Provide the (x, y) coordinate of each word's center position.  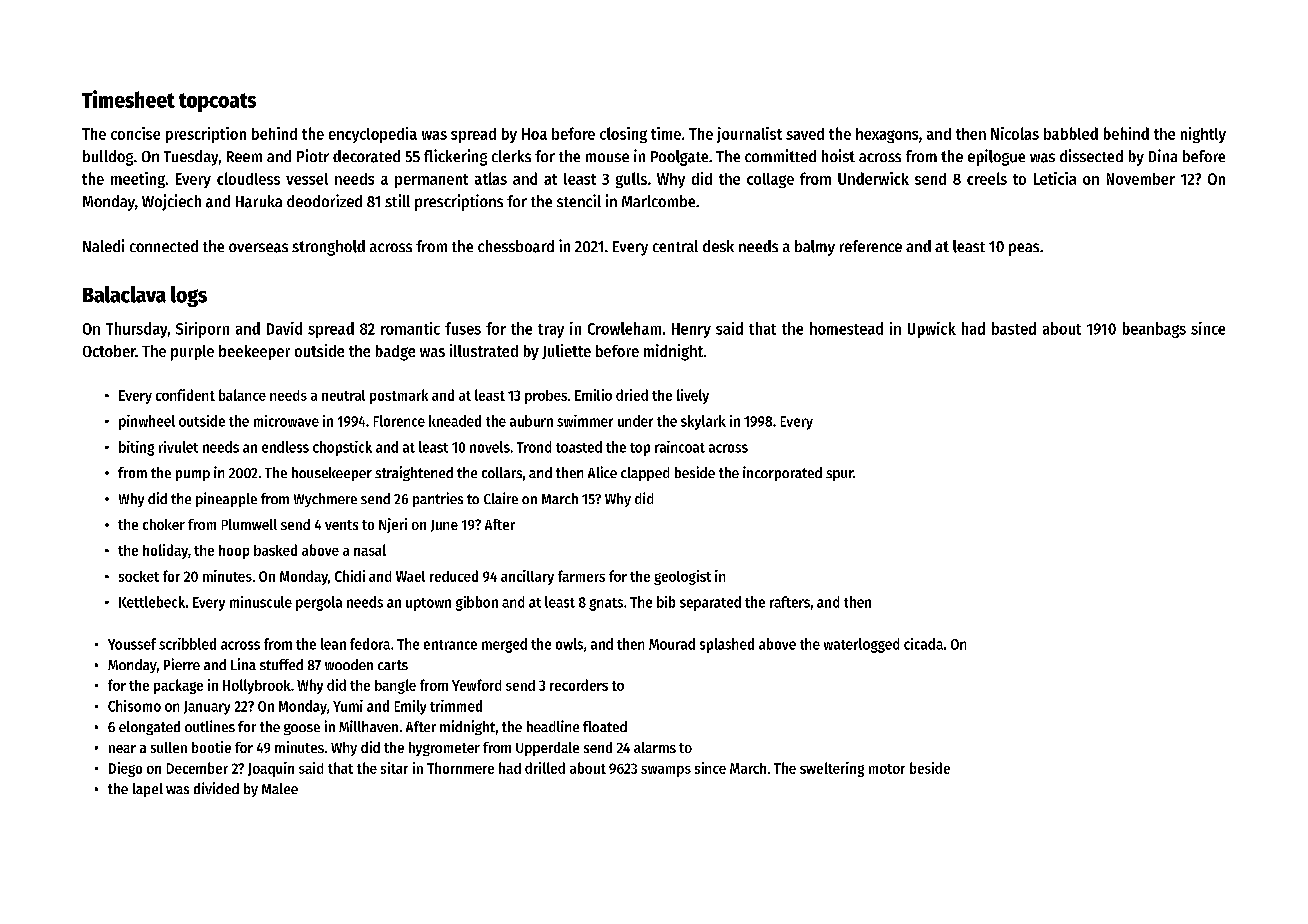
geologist (682, 577)
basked (275, 550)
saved (805, 134)
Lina (243, 664)
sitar (394, 768)
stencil (579, 200)
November (1141, 179)
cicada (923, 644)
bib (666, 602)
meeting (138, 180)
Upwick (932, 330)
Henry (691, 330)
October (109, 351)
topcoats (217, 102)
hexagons (887, 135)
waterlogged (861, 645)
